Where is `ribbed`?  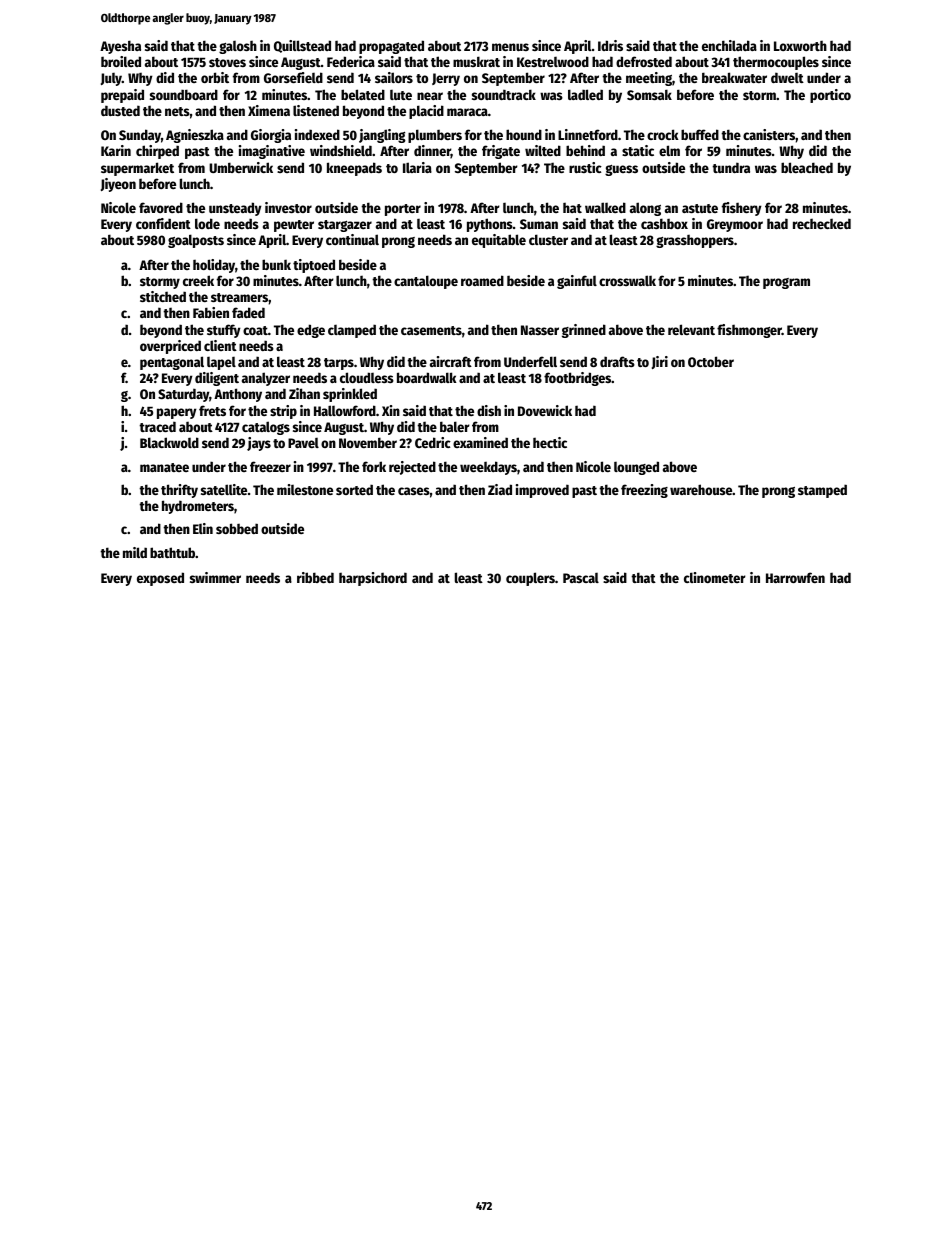 ribbed is located at coordinates (315, 577).
